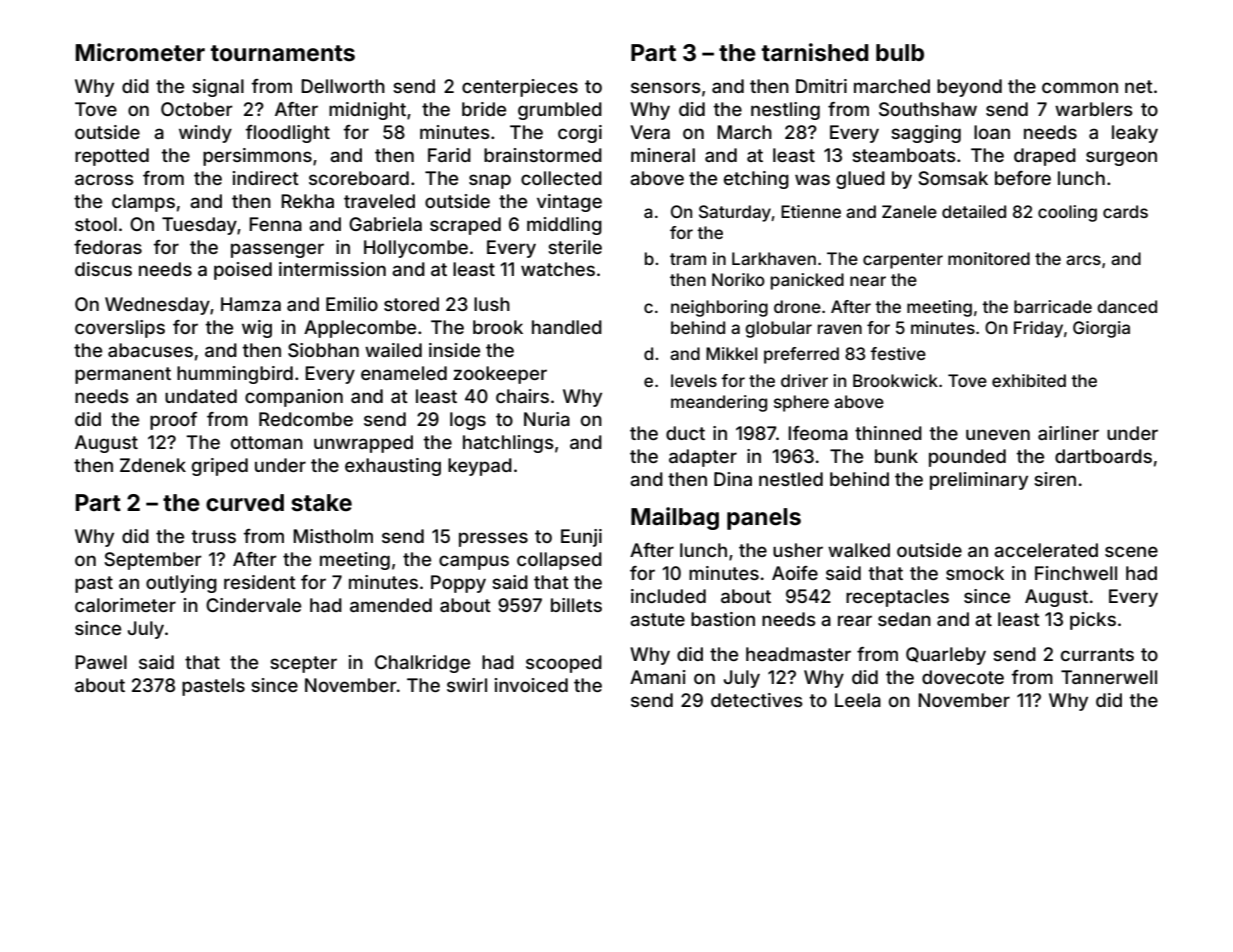 Image resolution: width=1233 pixels, height=952 pixels. Describe the element at coordinates (101, 662) in the image. I see `Pawel` at that location.
